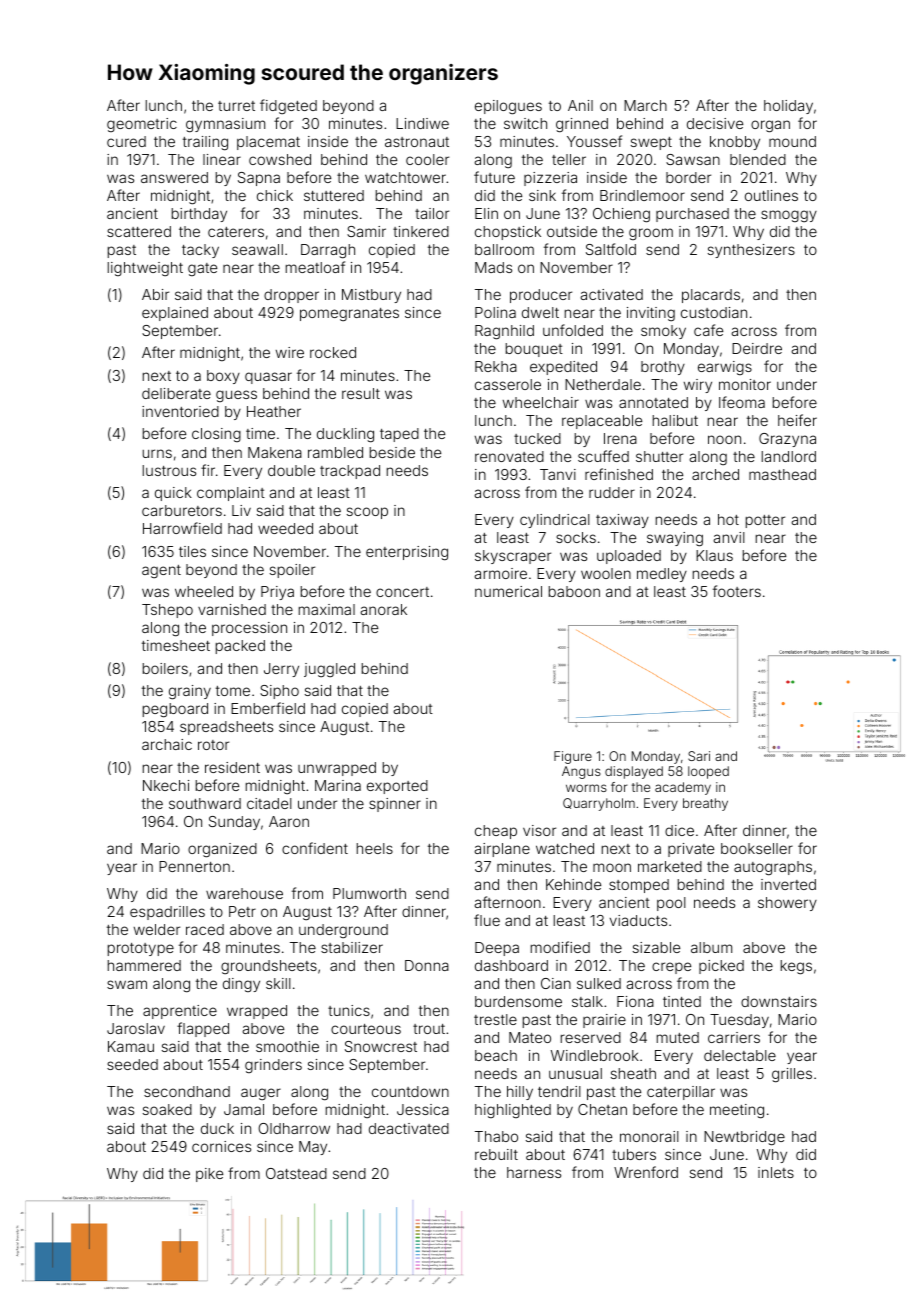 The width and height of the screenshot is (924, 1308). What do you see at coordinates (675, 420) in the screenshot?
I see `halibut` at bounding box center [675, 420].
